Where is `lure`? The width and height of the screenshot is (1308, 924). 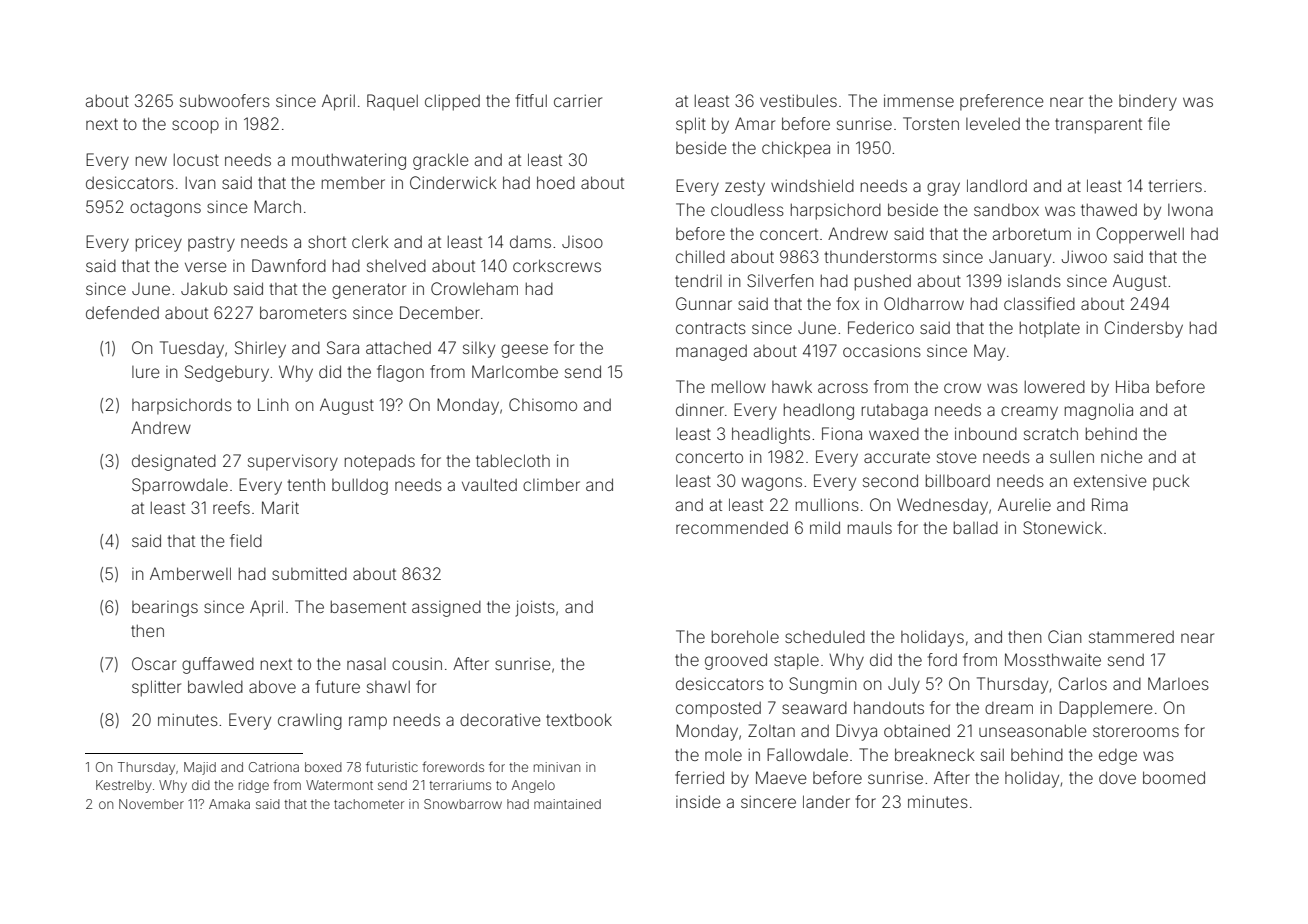 lure is located at coordinates (146, 372).
